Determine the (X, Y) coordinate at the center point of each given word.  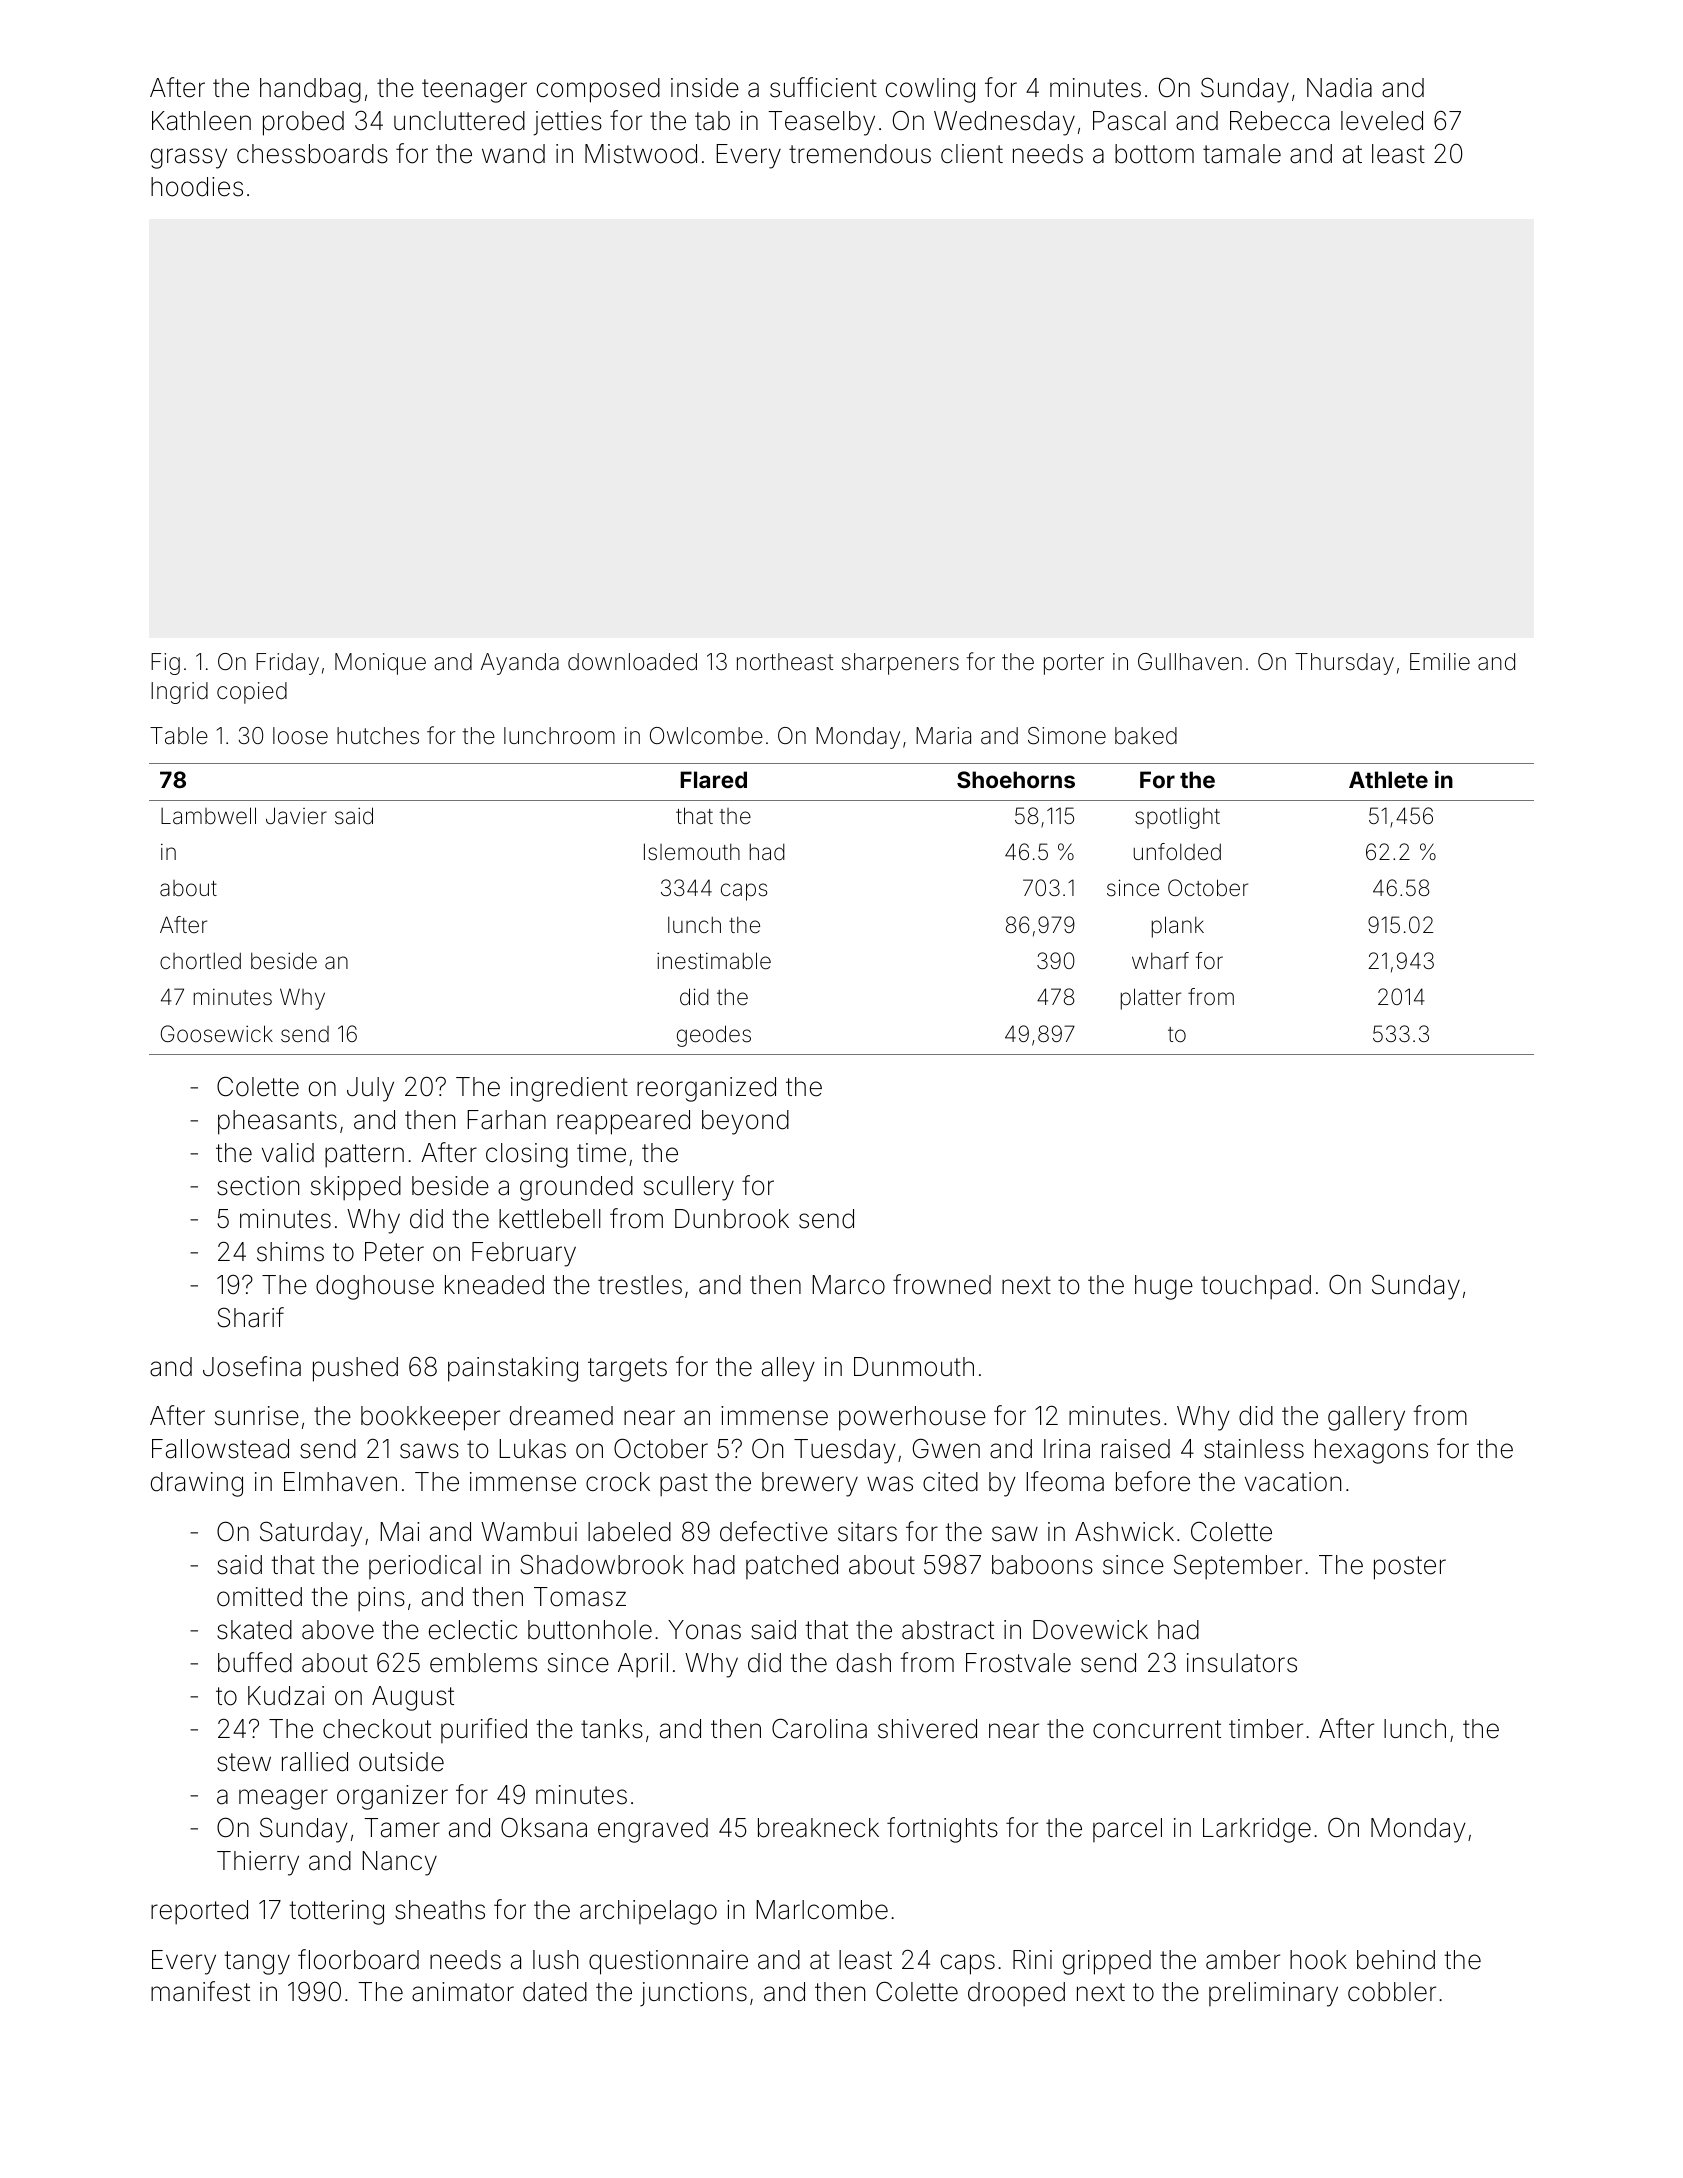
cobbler (1392, 1992)
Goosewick (217, 1034)
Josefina (252, 1366)
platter (1151, 999)
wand (513, 154)
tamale (1242, 154)
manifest (200, 1991)
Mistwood (641, 154)
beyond (745, 1122)
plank (1178, 927)
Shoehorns (1016, 779)
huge (1164, 1287)
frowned (942, 1284)
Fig (165, 664)
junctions (693, 1994)
